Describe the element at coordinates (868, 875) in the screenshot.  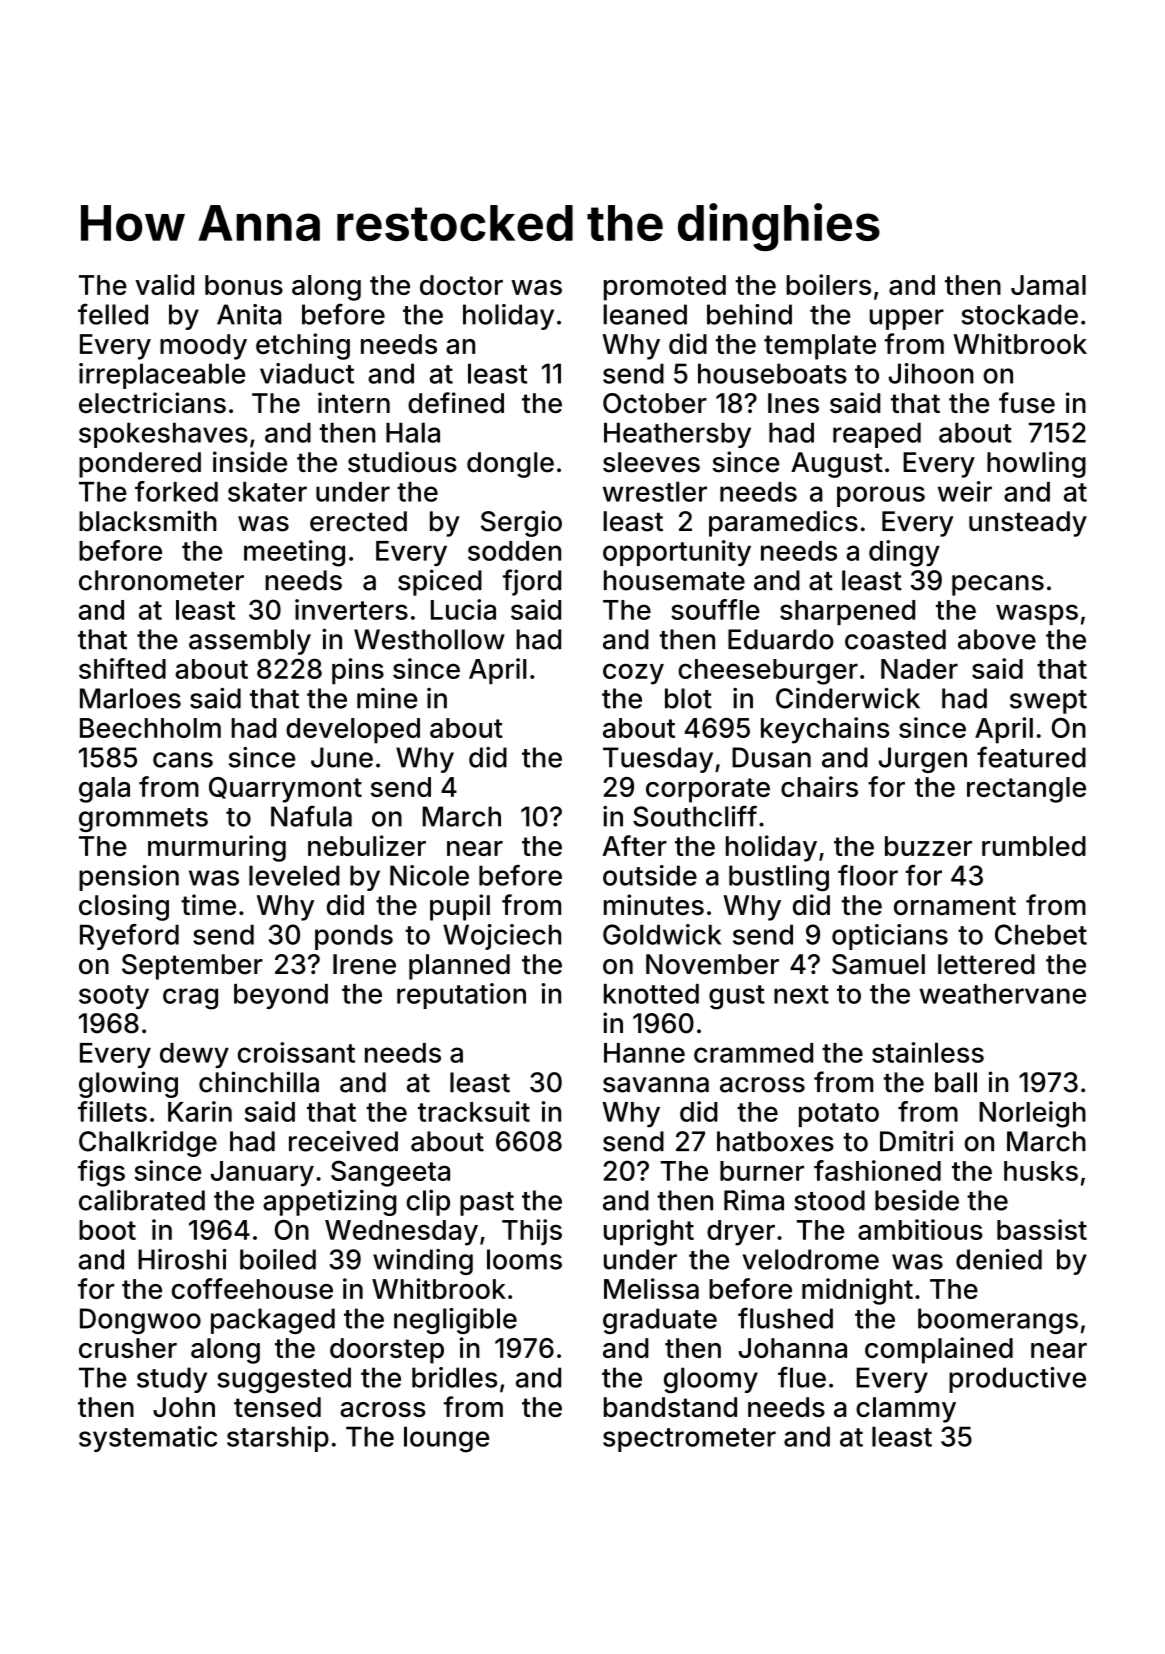
I see `floor` at that location.
